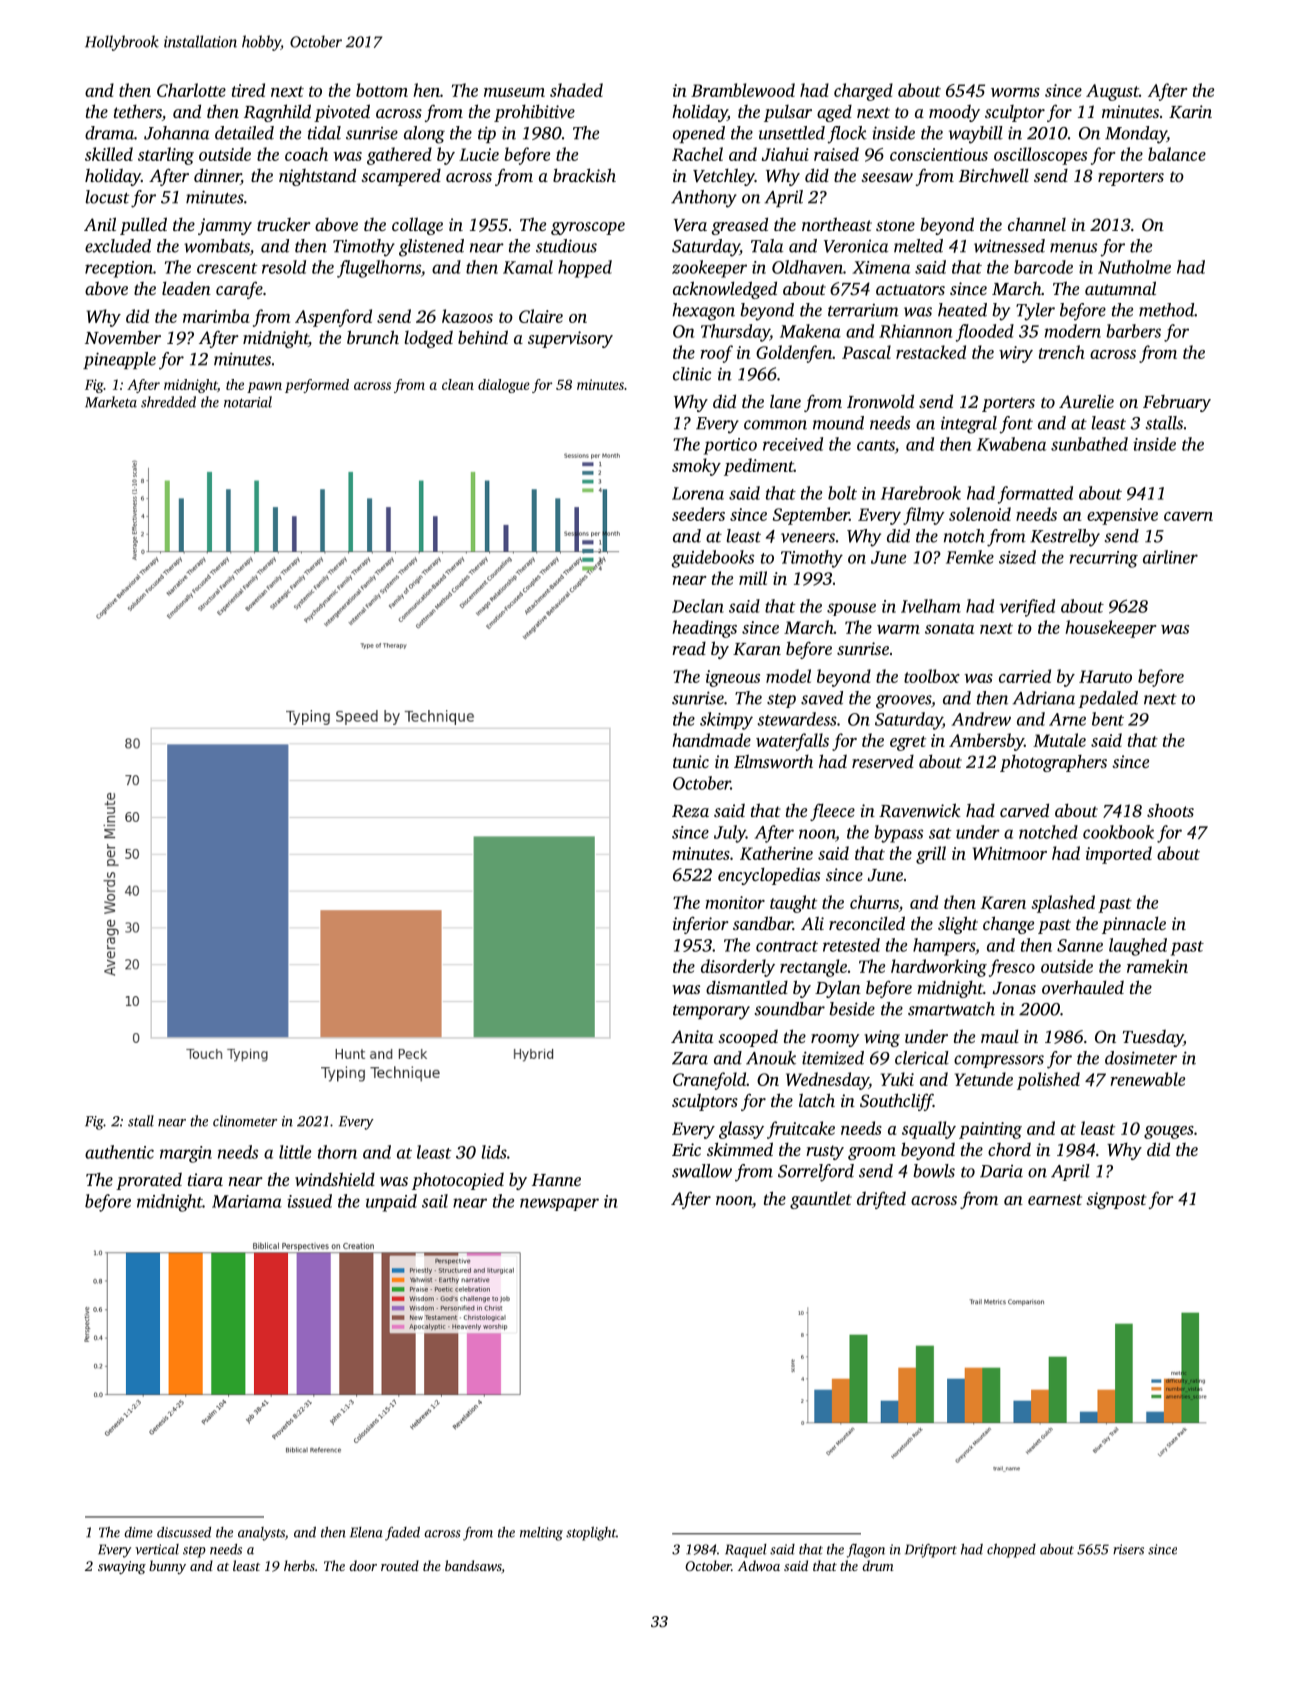 This screenshot has width=1301, height=1683. I want to click on Ravenwick, so click(920, 810).
